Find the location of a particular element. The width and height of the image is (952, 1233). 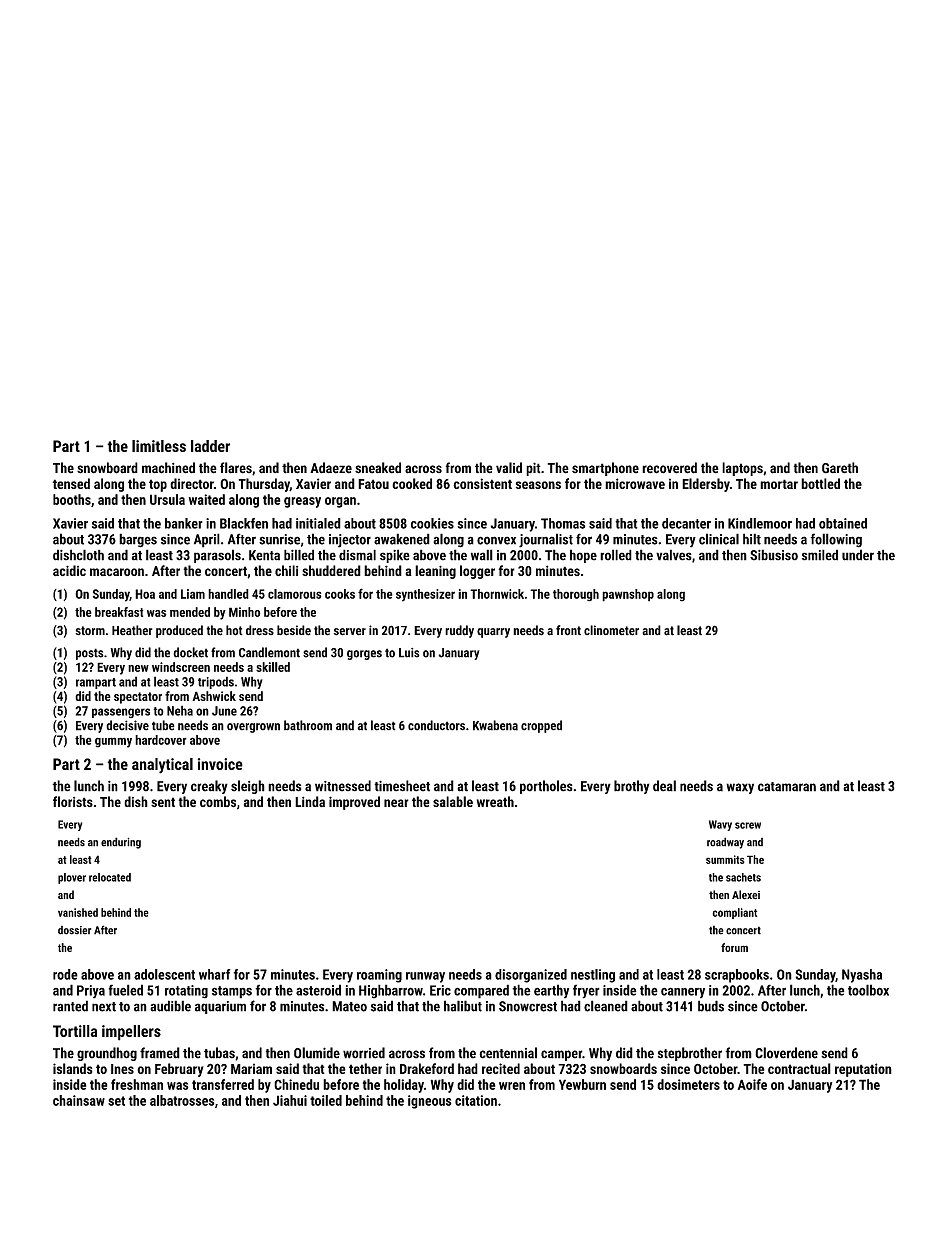

clinometer is located at coordinates (611, 630).
